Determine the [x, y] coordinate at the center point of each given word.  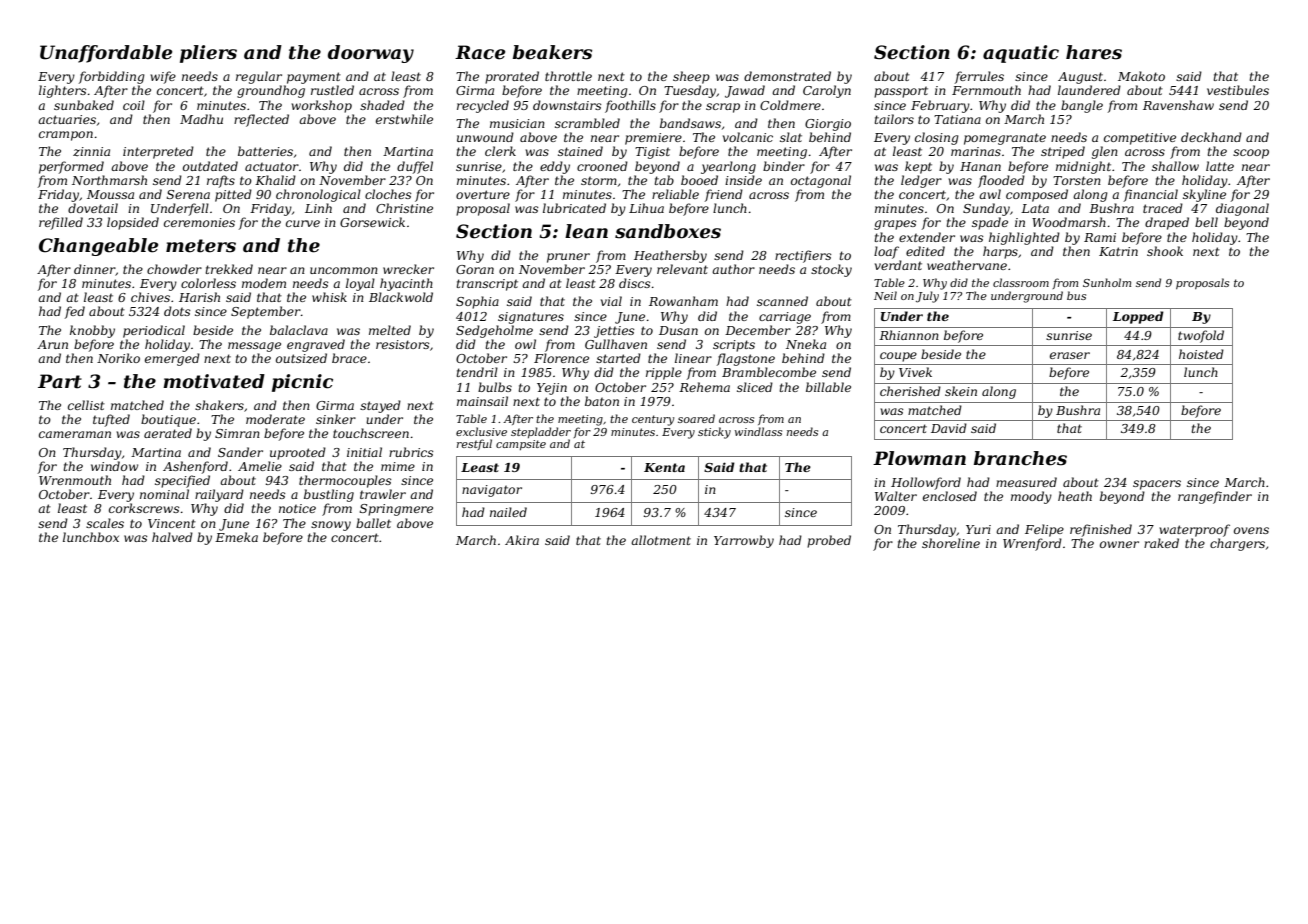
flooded [1001, 181]
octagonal [821, 181]
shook [1165, 251]
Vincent [172, 523]
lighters [62, 91]
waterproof [1194, 530]
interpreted [158, 152]
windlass [758, 431]
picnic [302, 383]
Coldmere [790, 105]
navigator [492, 491]
